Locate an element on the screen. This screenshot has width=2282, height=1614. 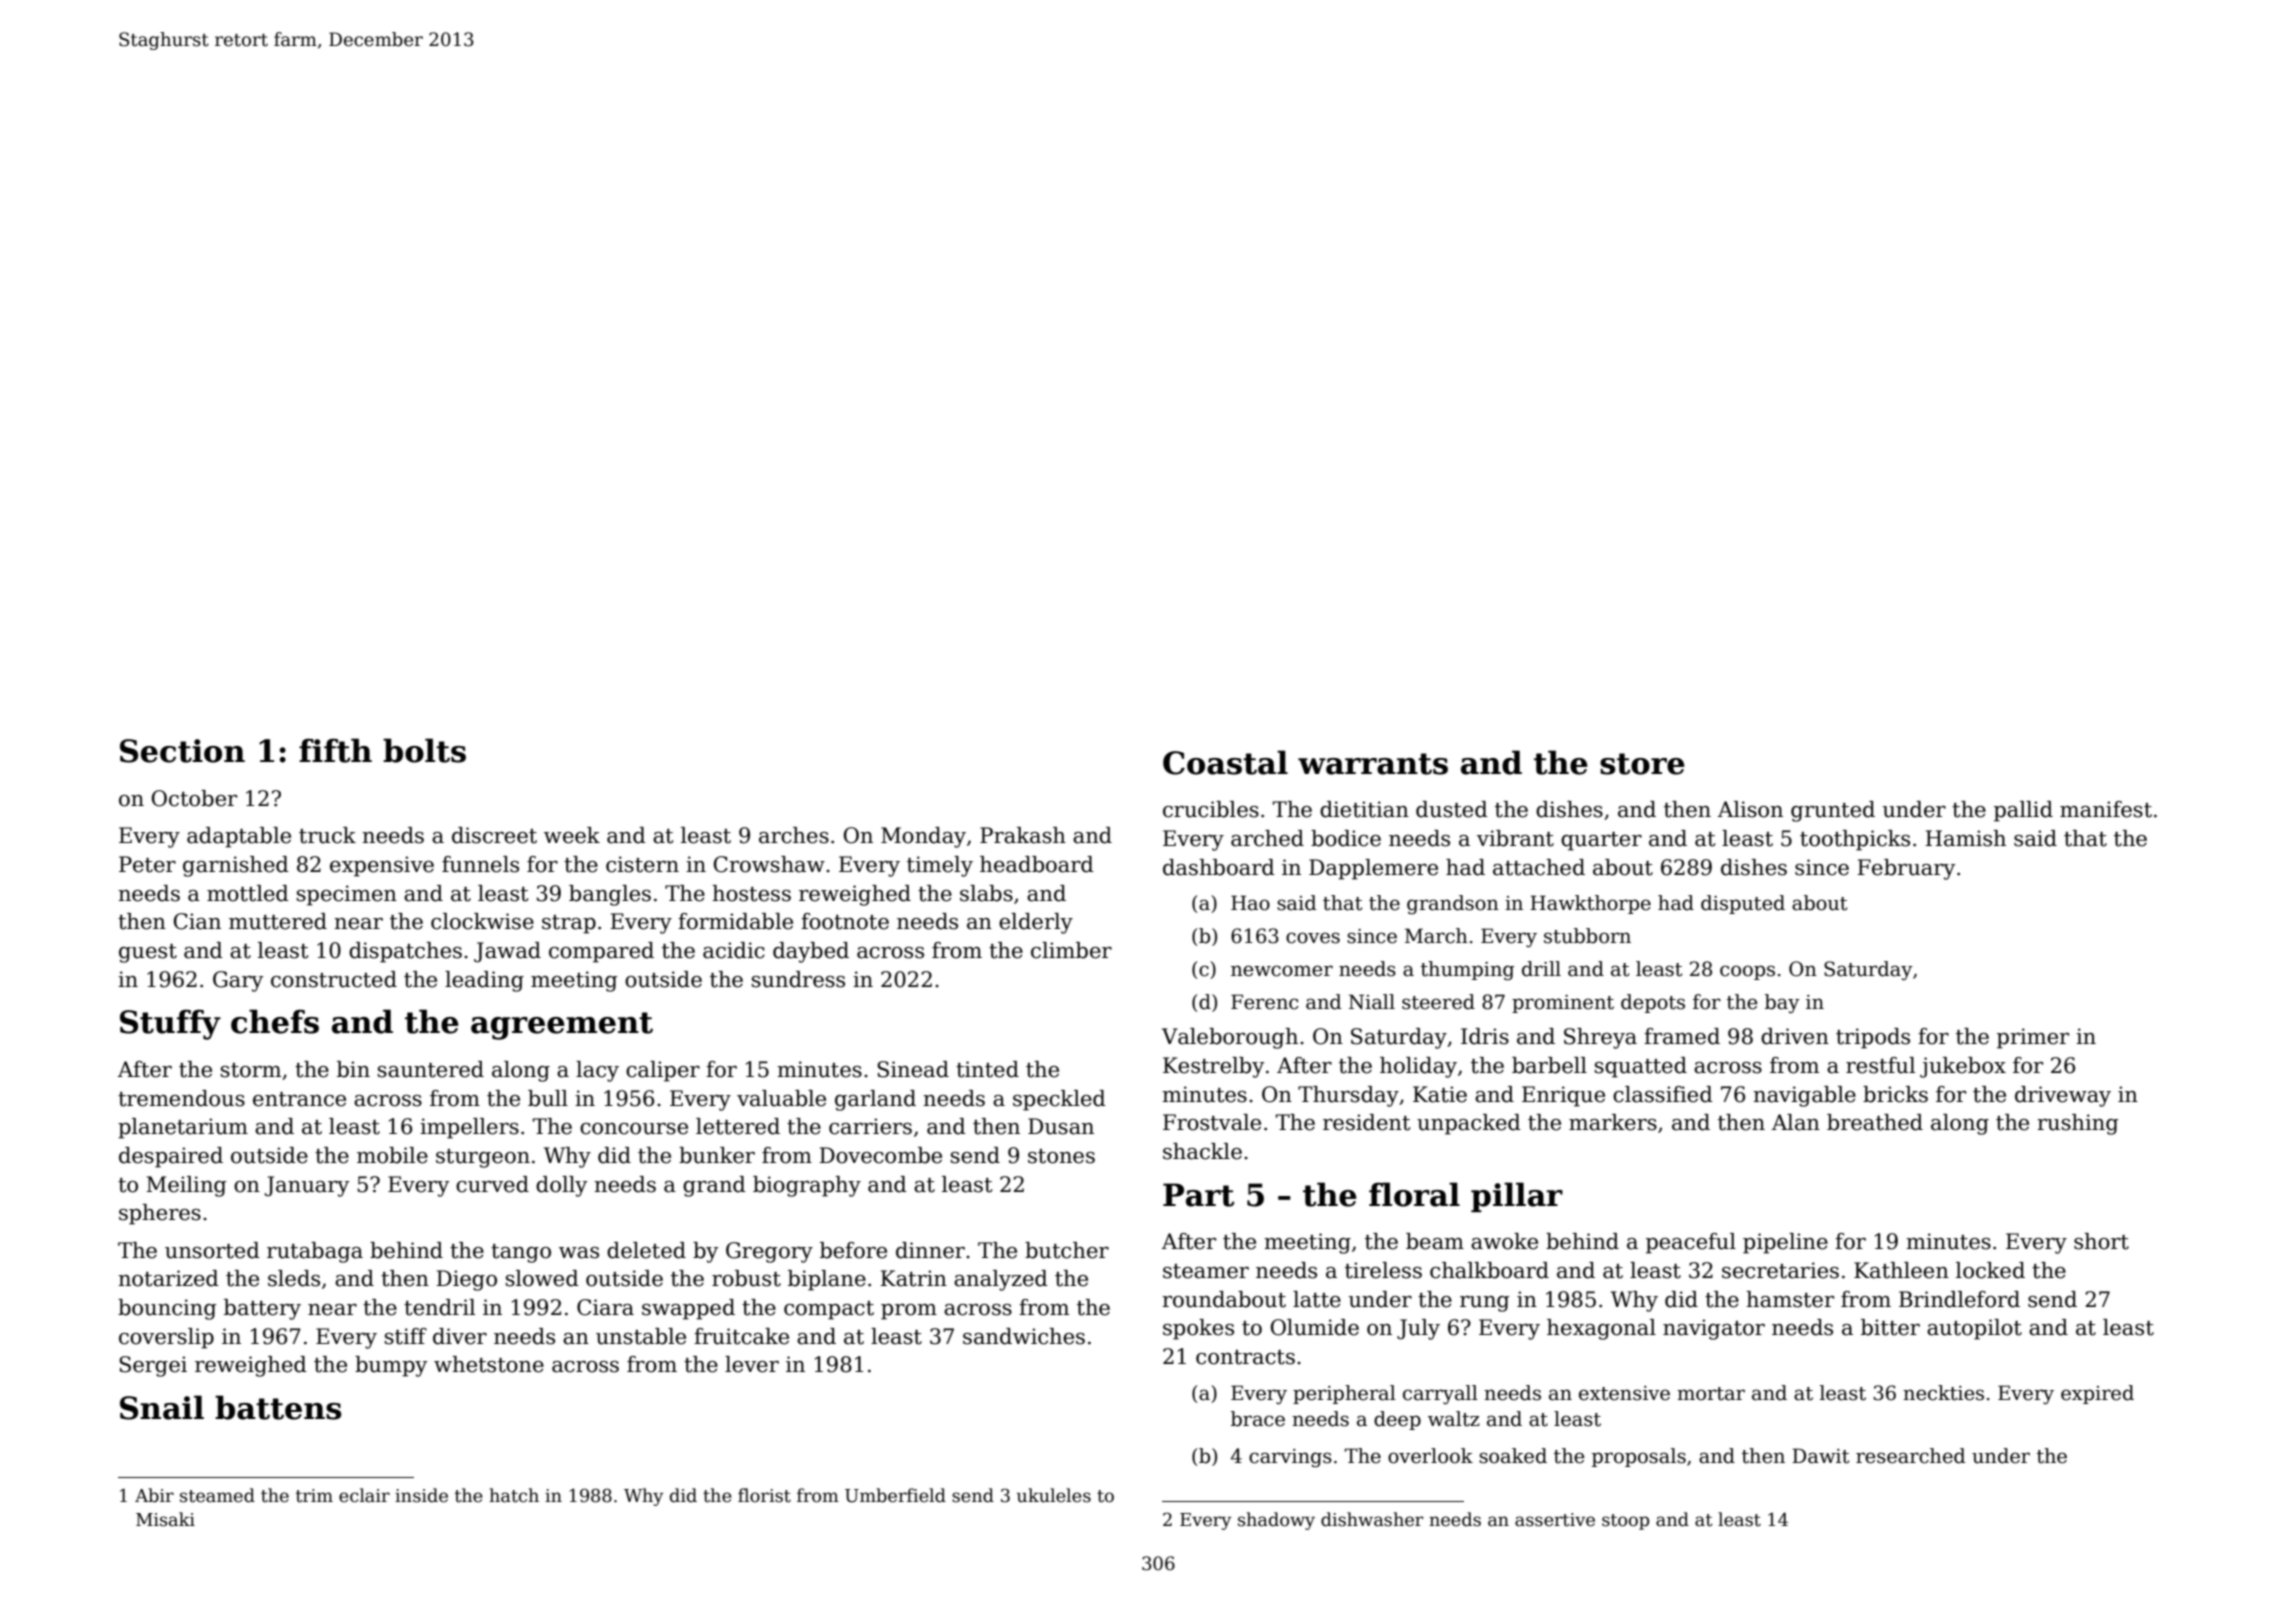
warrants is located at coordinates (1373, 764).
